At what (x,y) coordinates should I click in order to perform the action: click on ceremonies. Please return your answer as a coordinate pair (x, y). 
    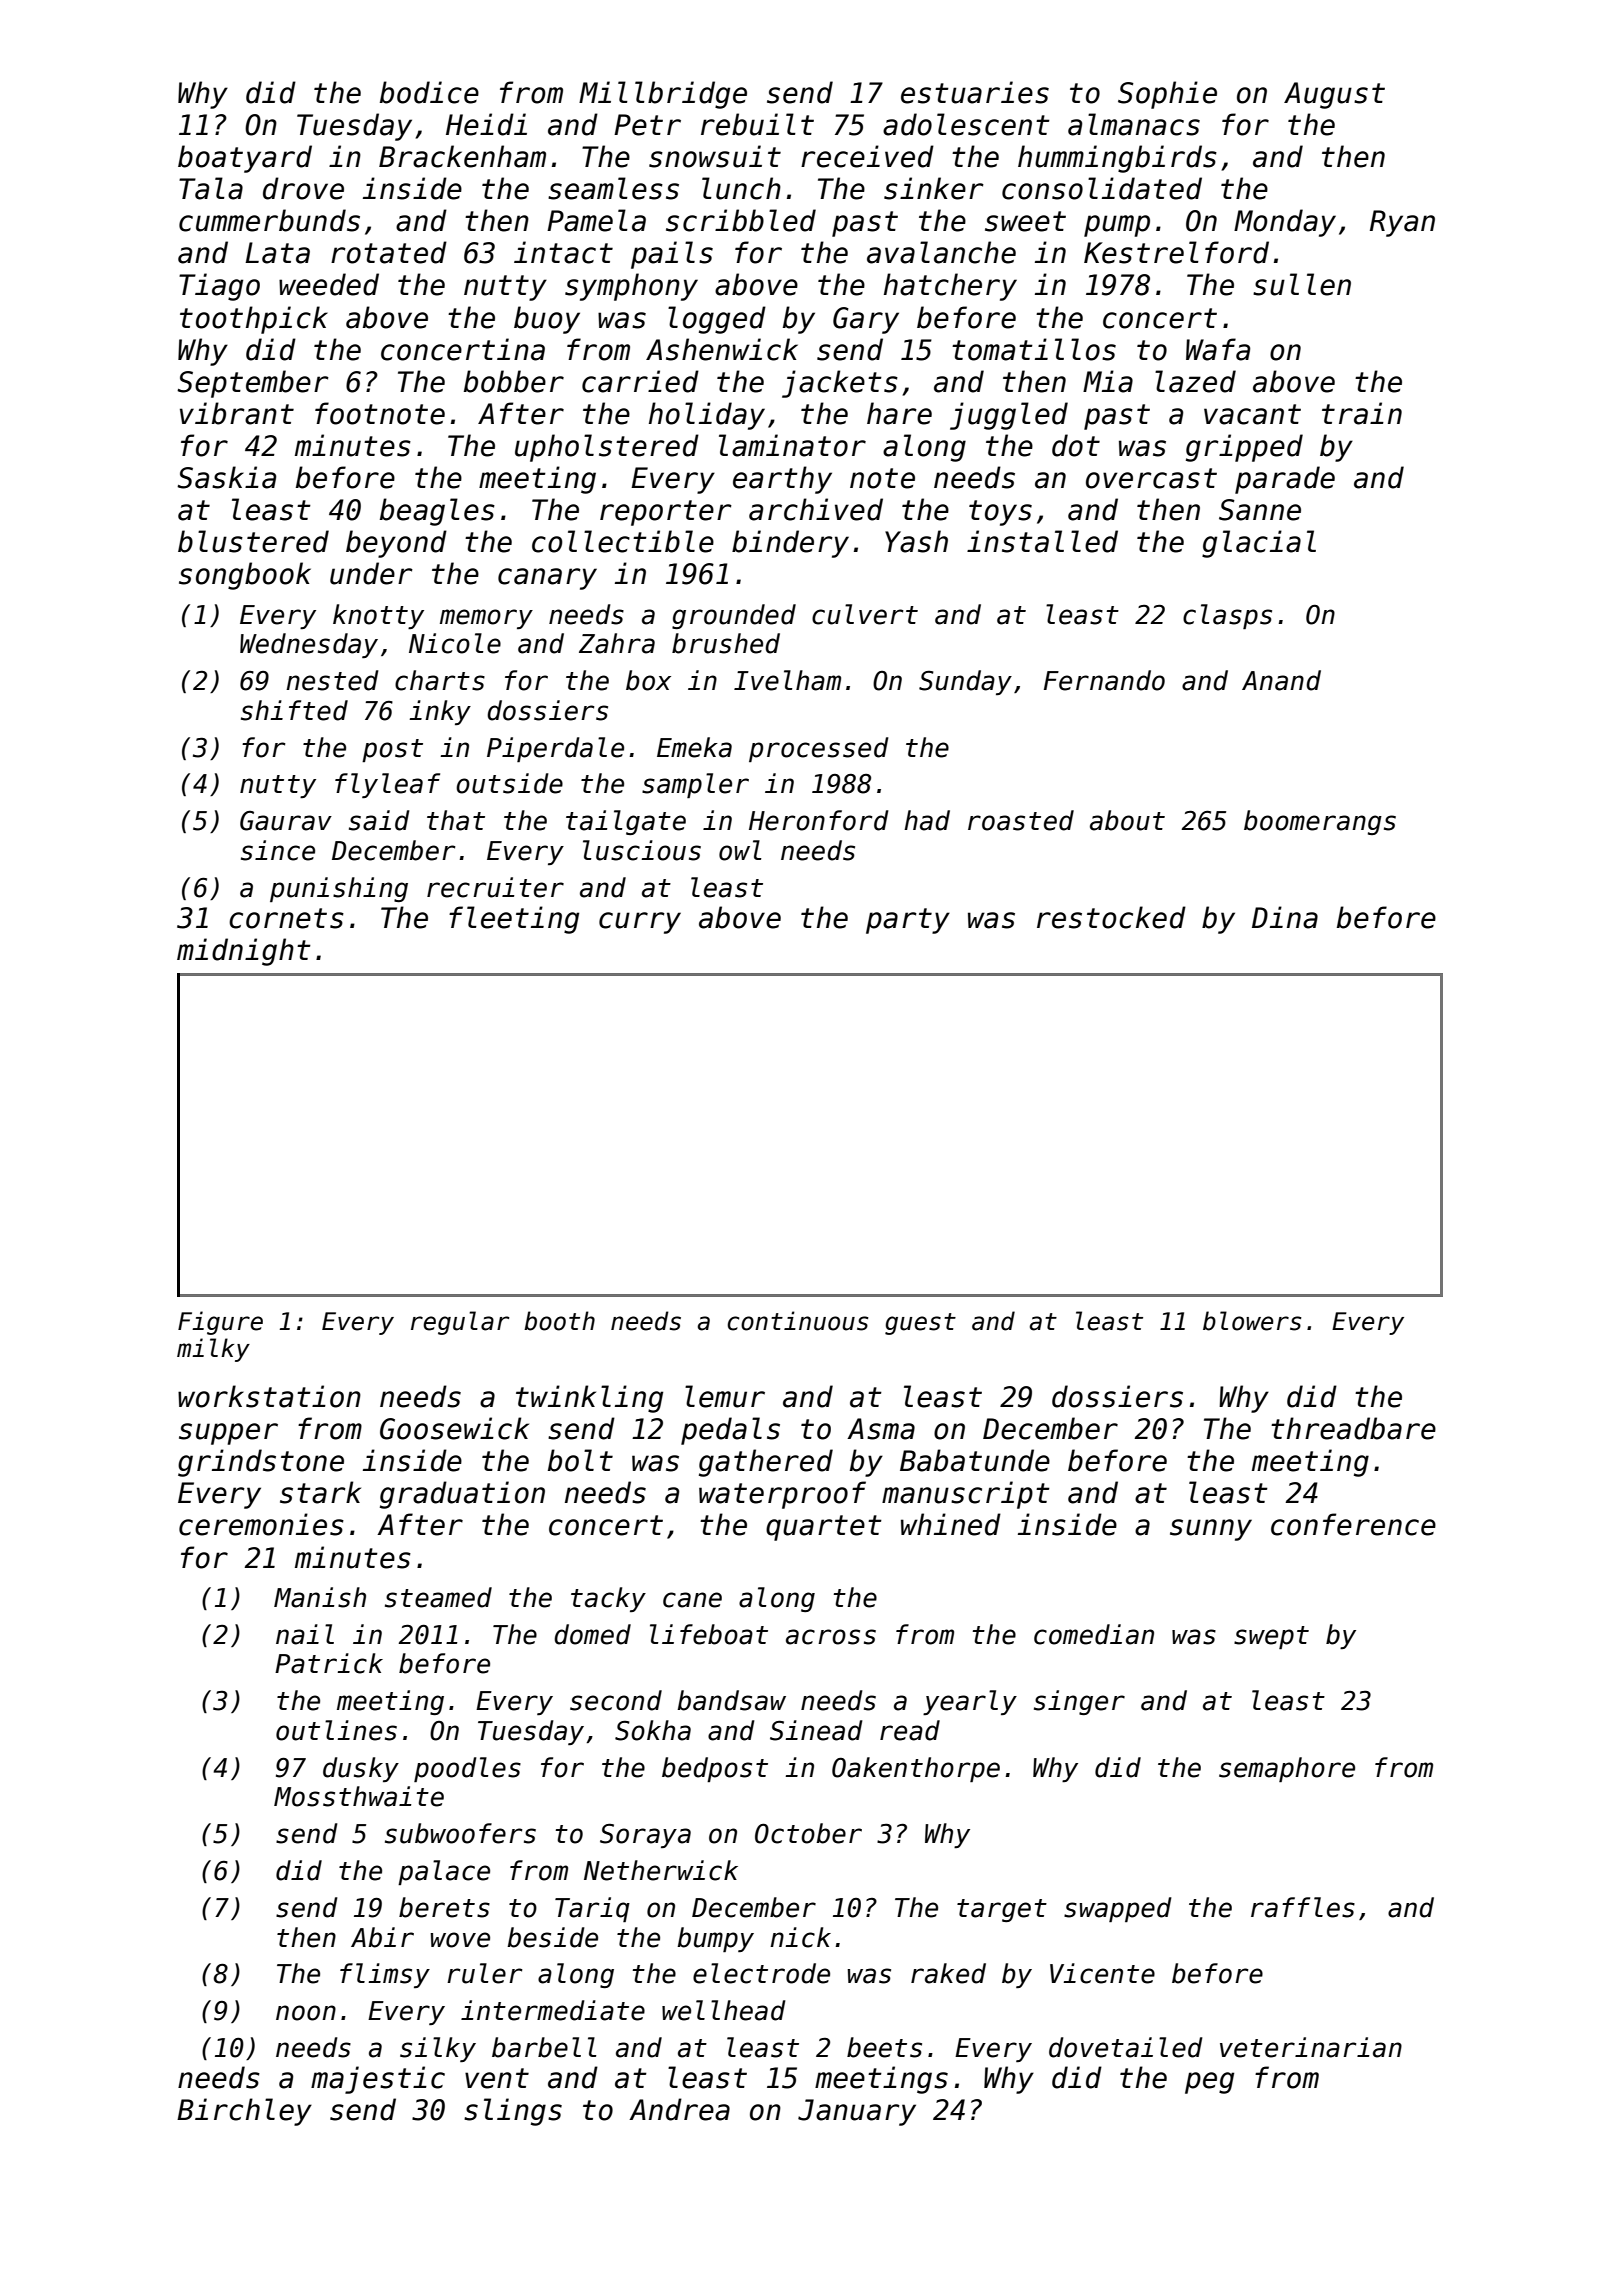
    Looking at the image, I should click on (261, 1524).
